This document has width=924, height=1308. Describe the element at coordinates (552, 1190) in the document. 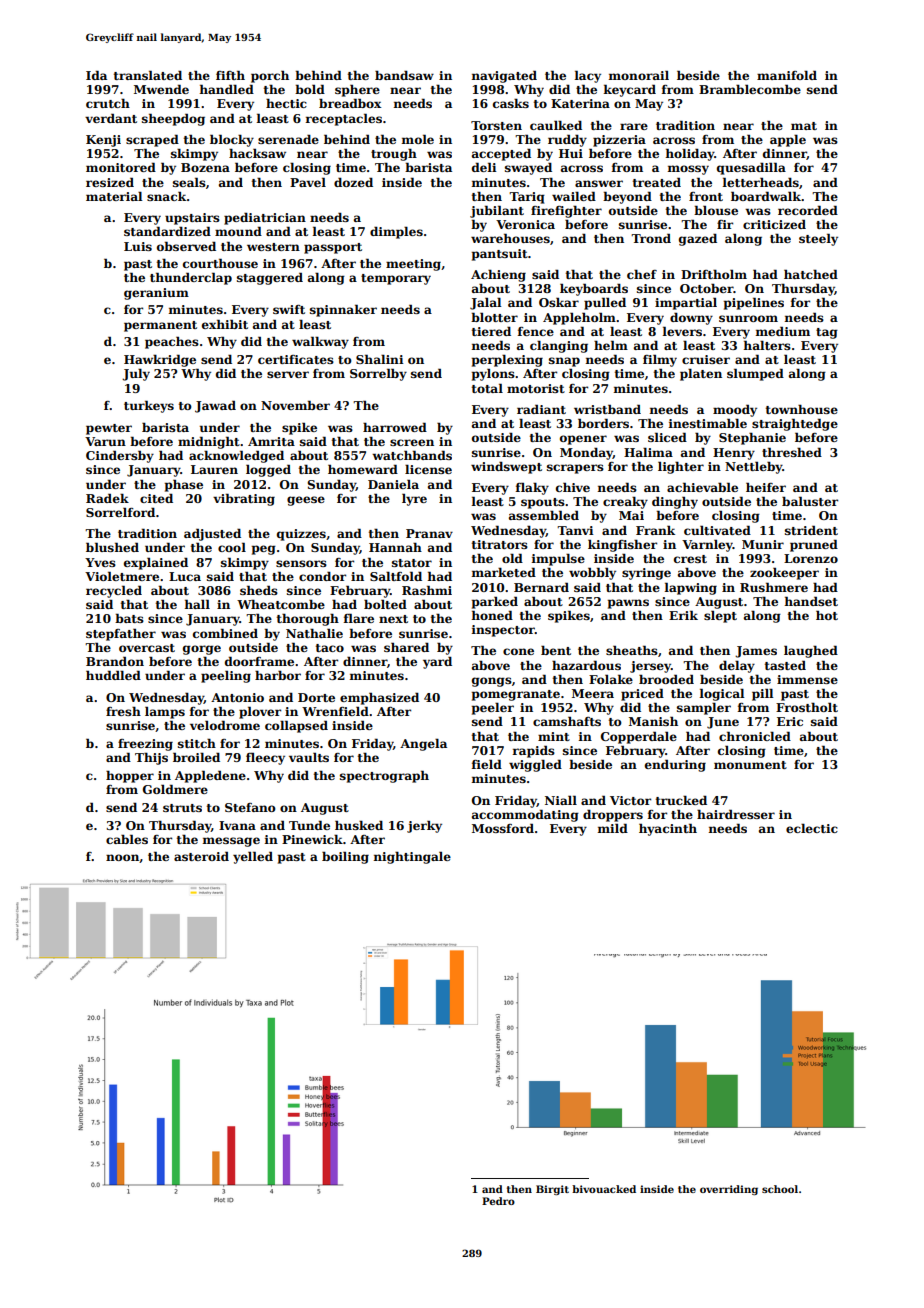

I see `Birgit` at that location.
